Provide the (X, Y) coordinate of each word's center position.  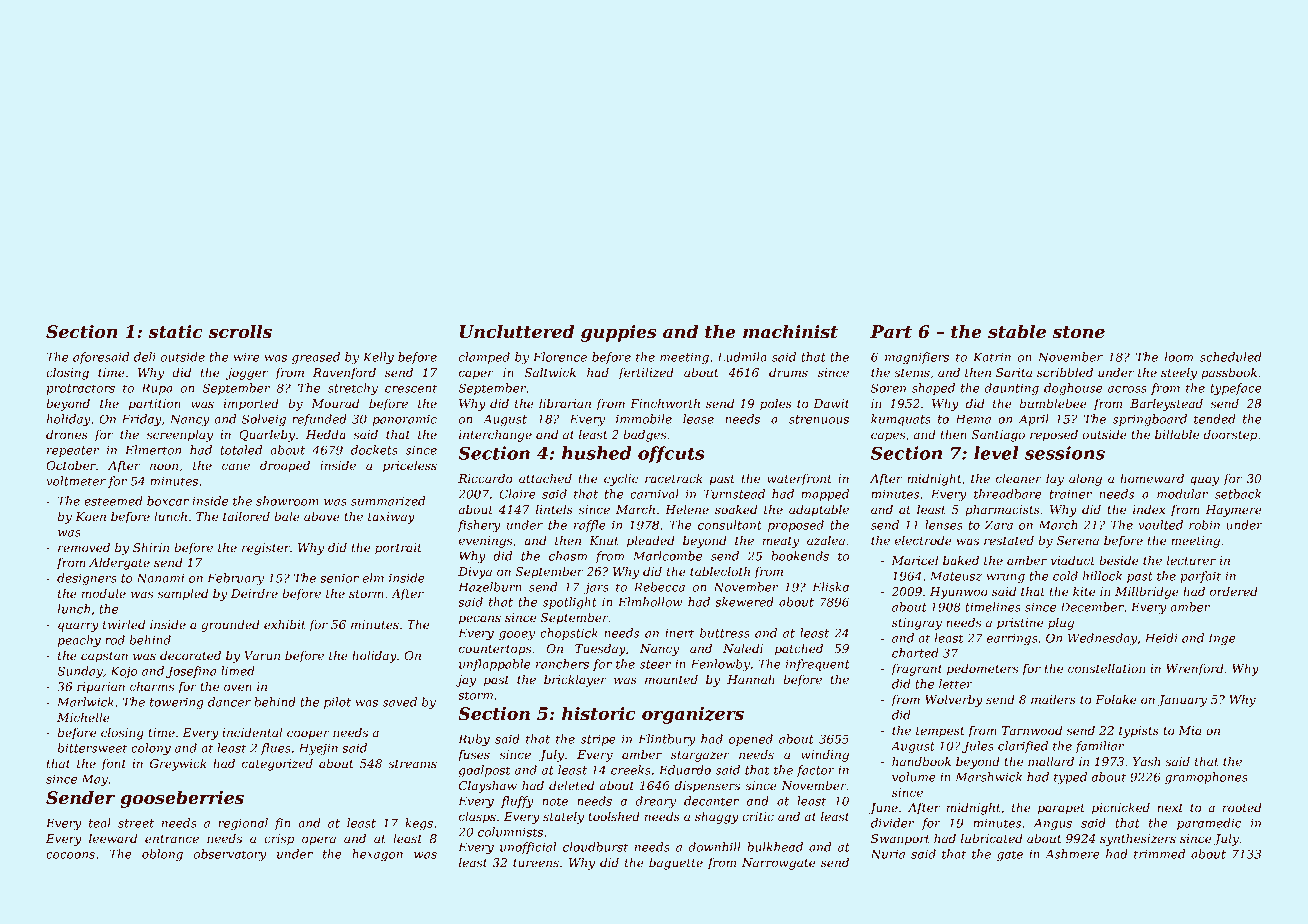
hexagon (377, 855)
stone (1079, 332)
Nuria (887, 854)
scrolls (240, 332)
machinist (790, 332)
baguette (676, 864)
